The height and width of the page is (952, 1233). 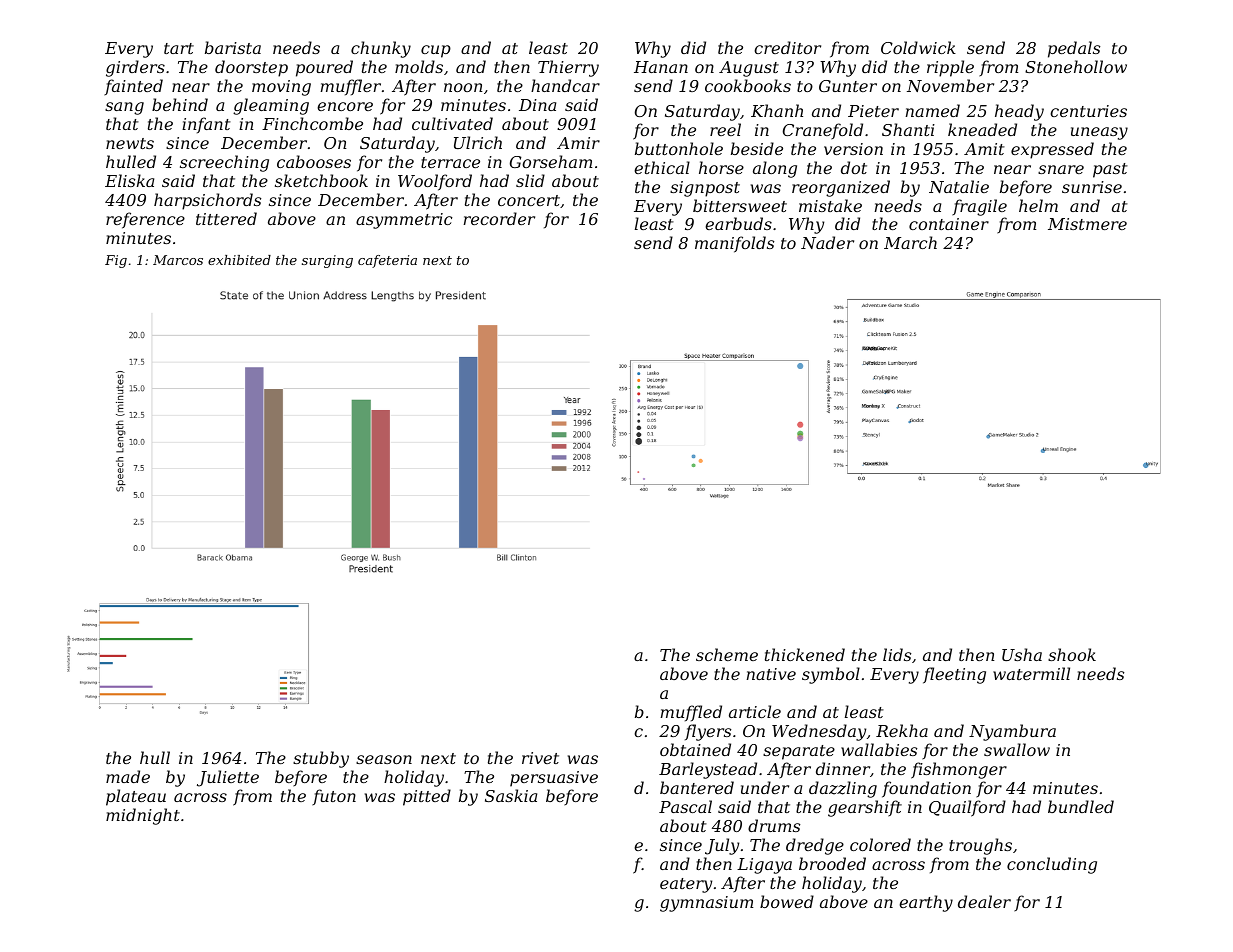 What do you see at coordinates (239, 260) in the page?
I see `exhibited` at bounding box center [239, 260].
